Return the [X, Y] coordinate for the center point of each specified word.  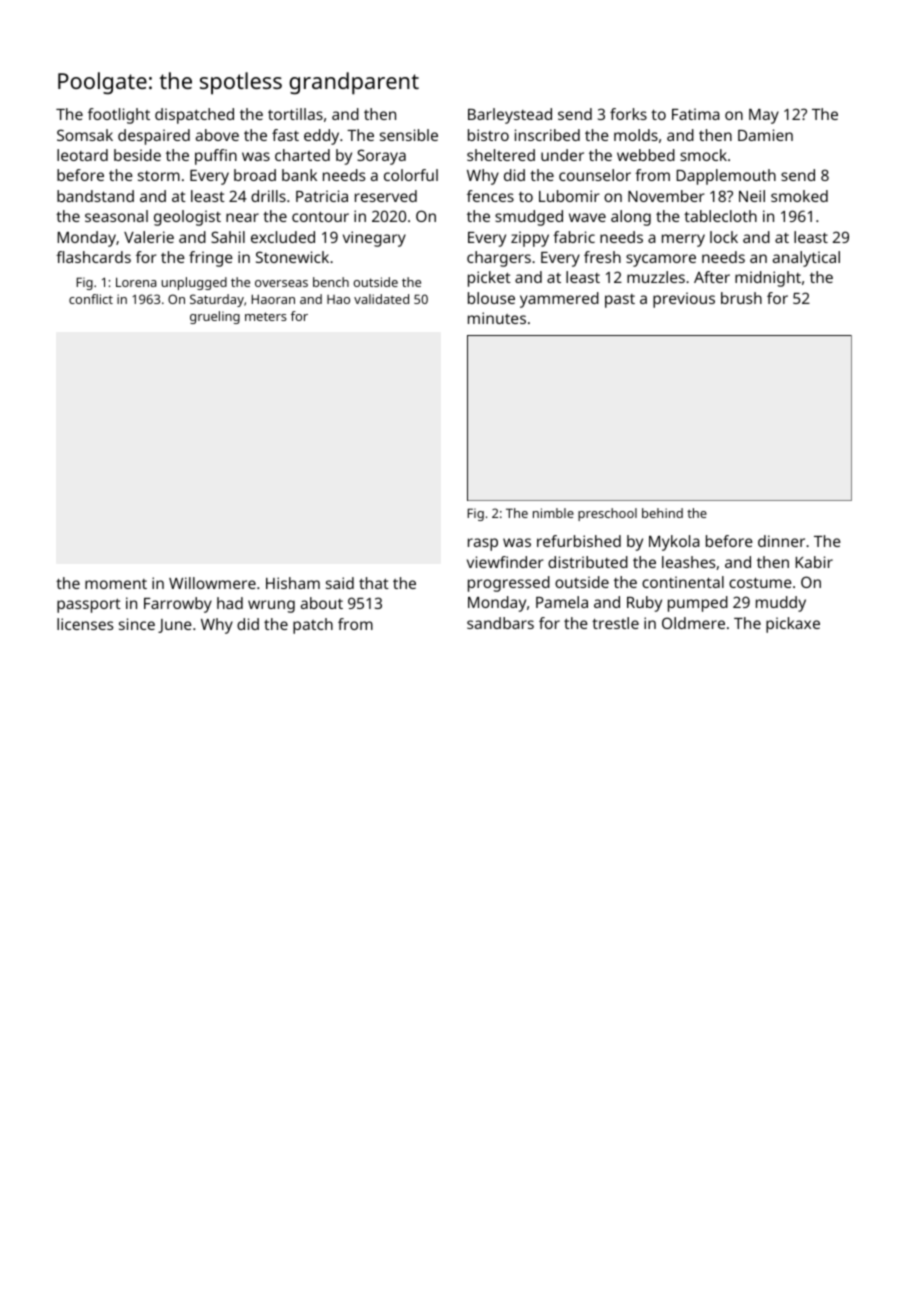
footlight [119, 116]
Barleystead [510, 116]
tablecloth [720, 216]
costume [760, 582]
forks [628, 114]
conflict [91, 299]
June [175, 626]
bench [331, 282]
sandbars [500, 623]
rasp [483, 544]
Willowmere [212, 583]
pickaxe [793, 625]
